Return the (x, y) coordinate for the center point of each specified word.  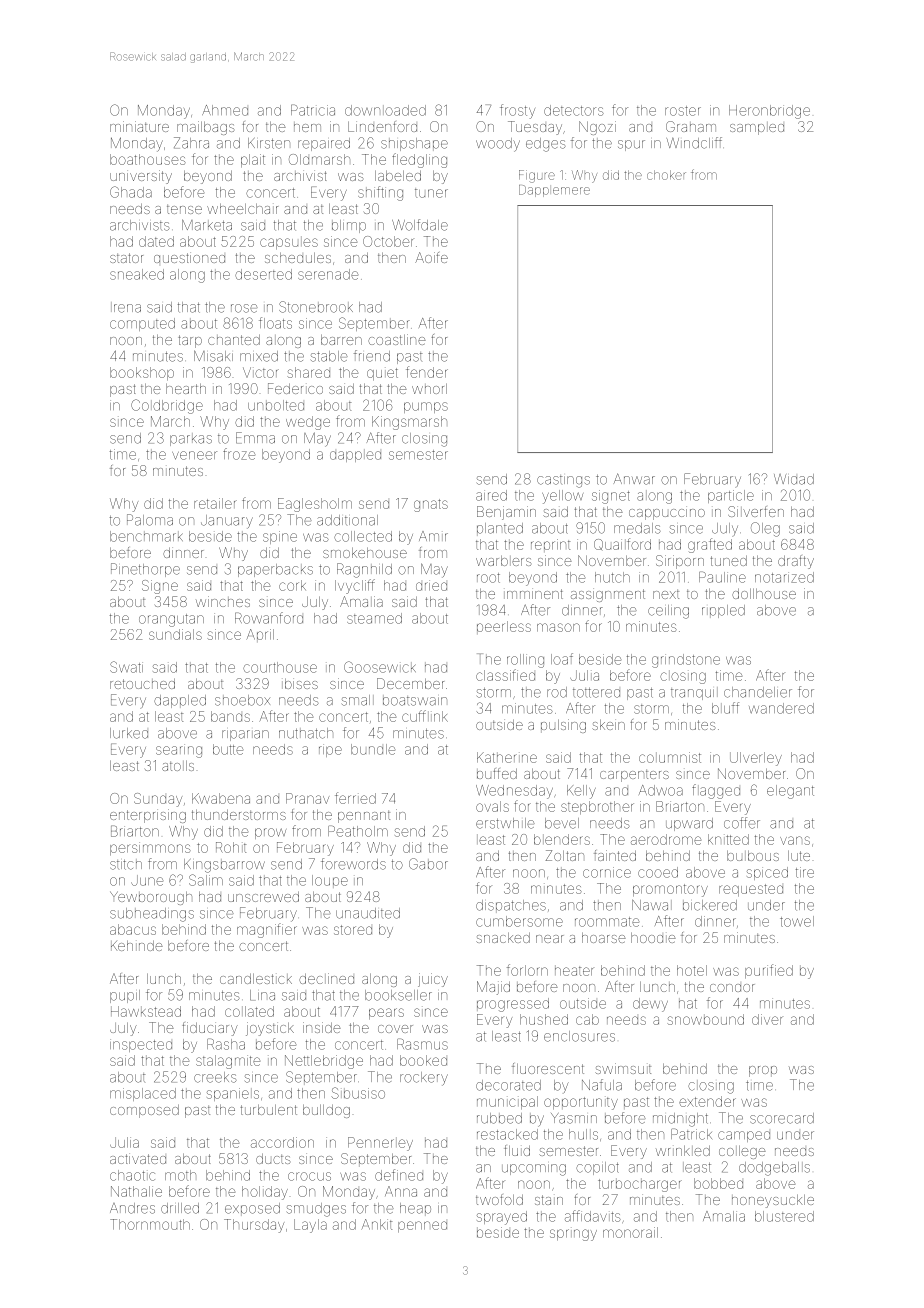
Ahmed (225, 110)
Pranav (307, 798)
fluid (517, 1150)
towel (797, 921)
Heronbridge (769, 112)
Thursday (254, 1226)
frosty (517, 111)
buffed (497, 773)
